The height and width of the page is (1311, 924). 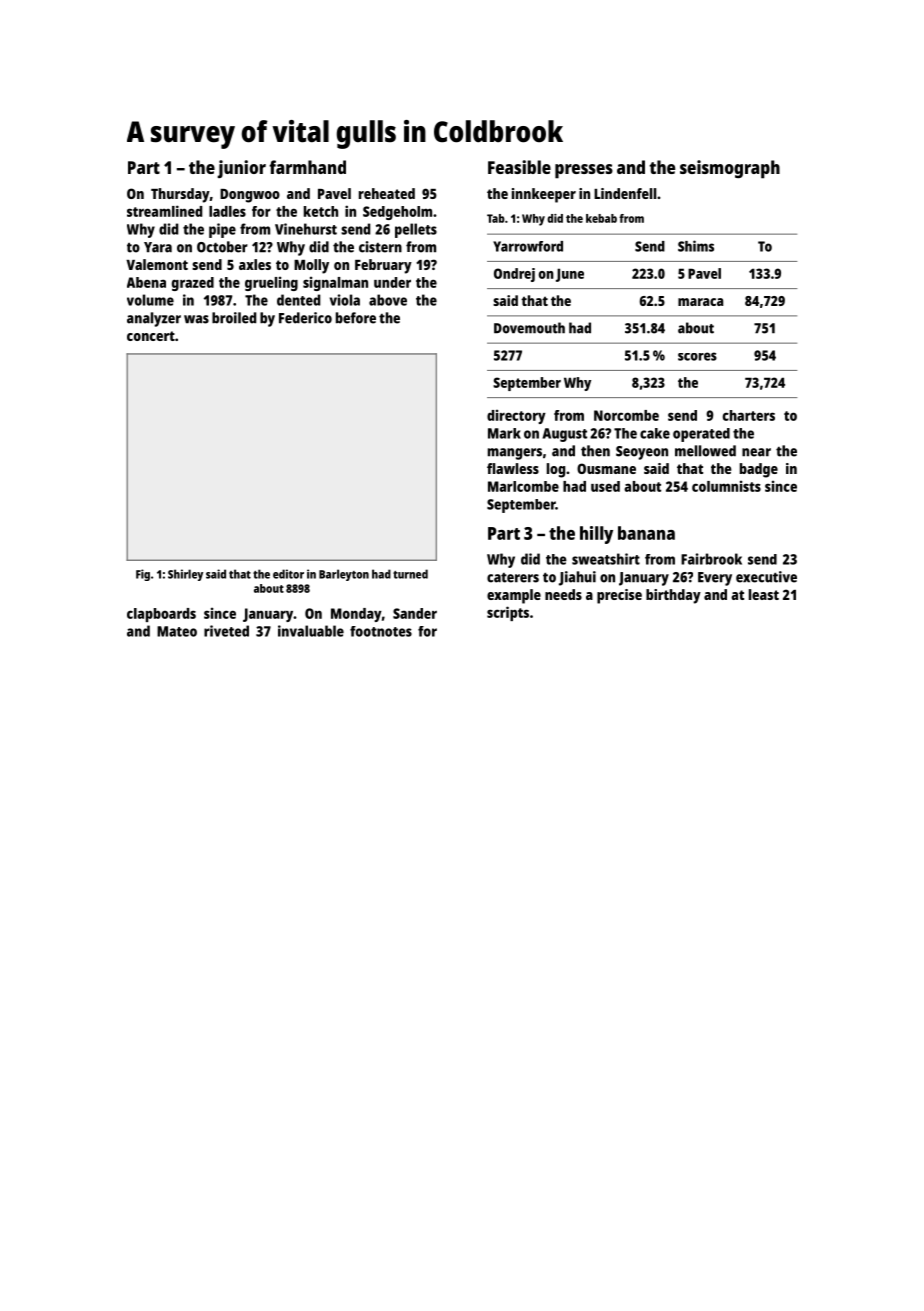 What do you see at coordinates (700, 302) in the page?
I see `maraca` at bounding box center [700, 302].
